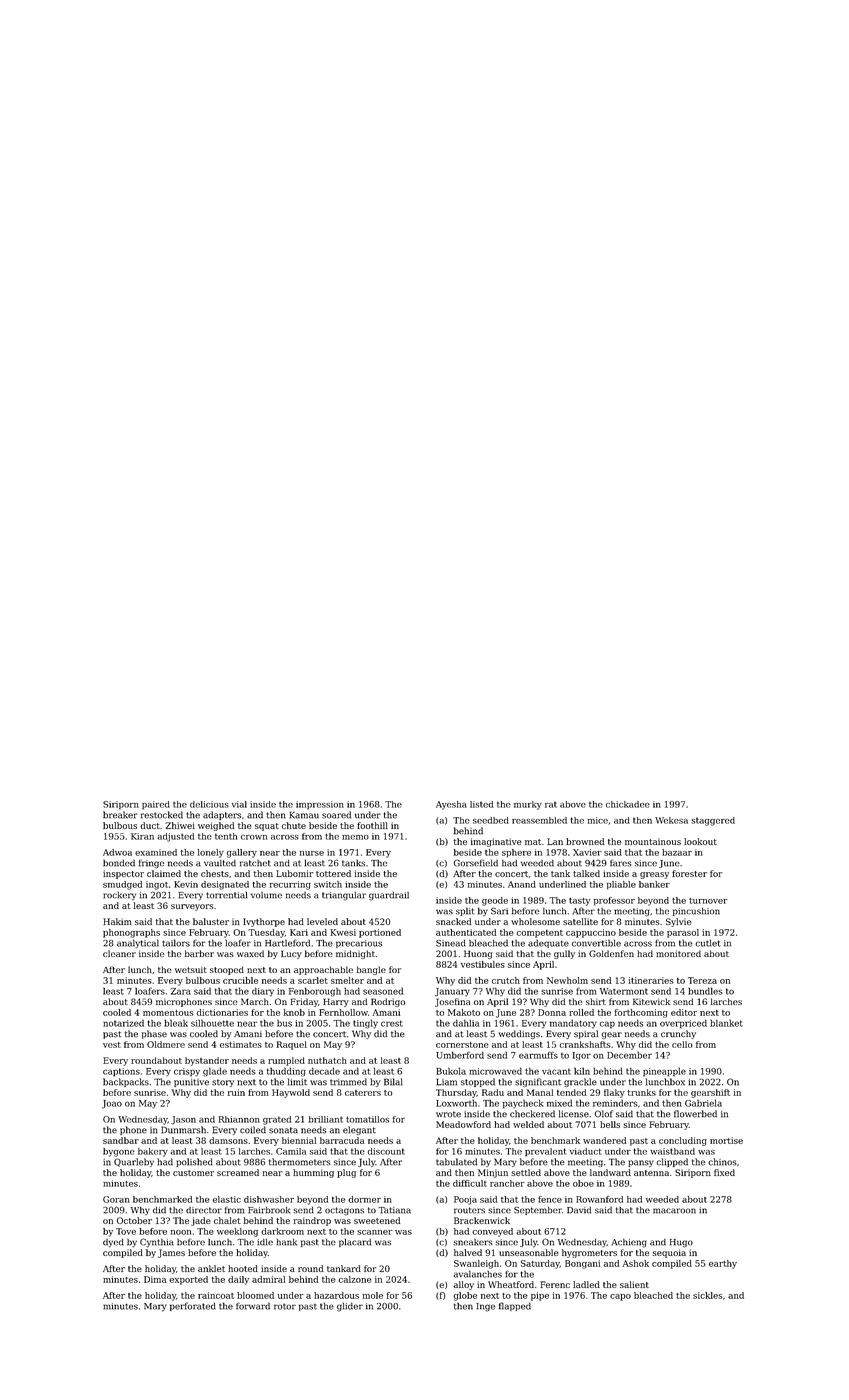  What do you see at coordinates (157, 885) in the screenshot?
I see `ingot` at bounding box center [157, 885].
